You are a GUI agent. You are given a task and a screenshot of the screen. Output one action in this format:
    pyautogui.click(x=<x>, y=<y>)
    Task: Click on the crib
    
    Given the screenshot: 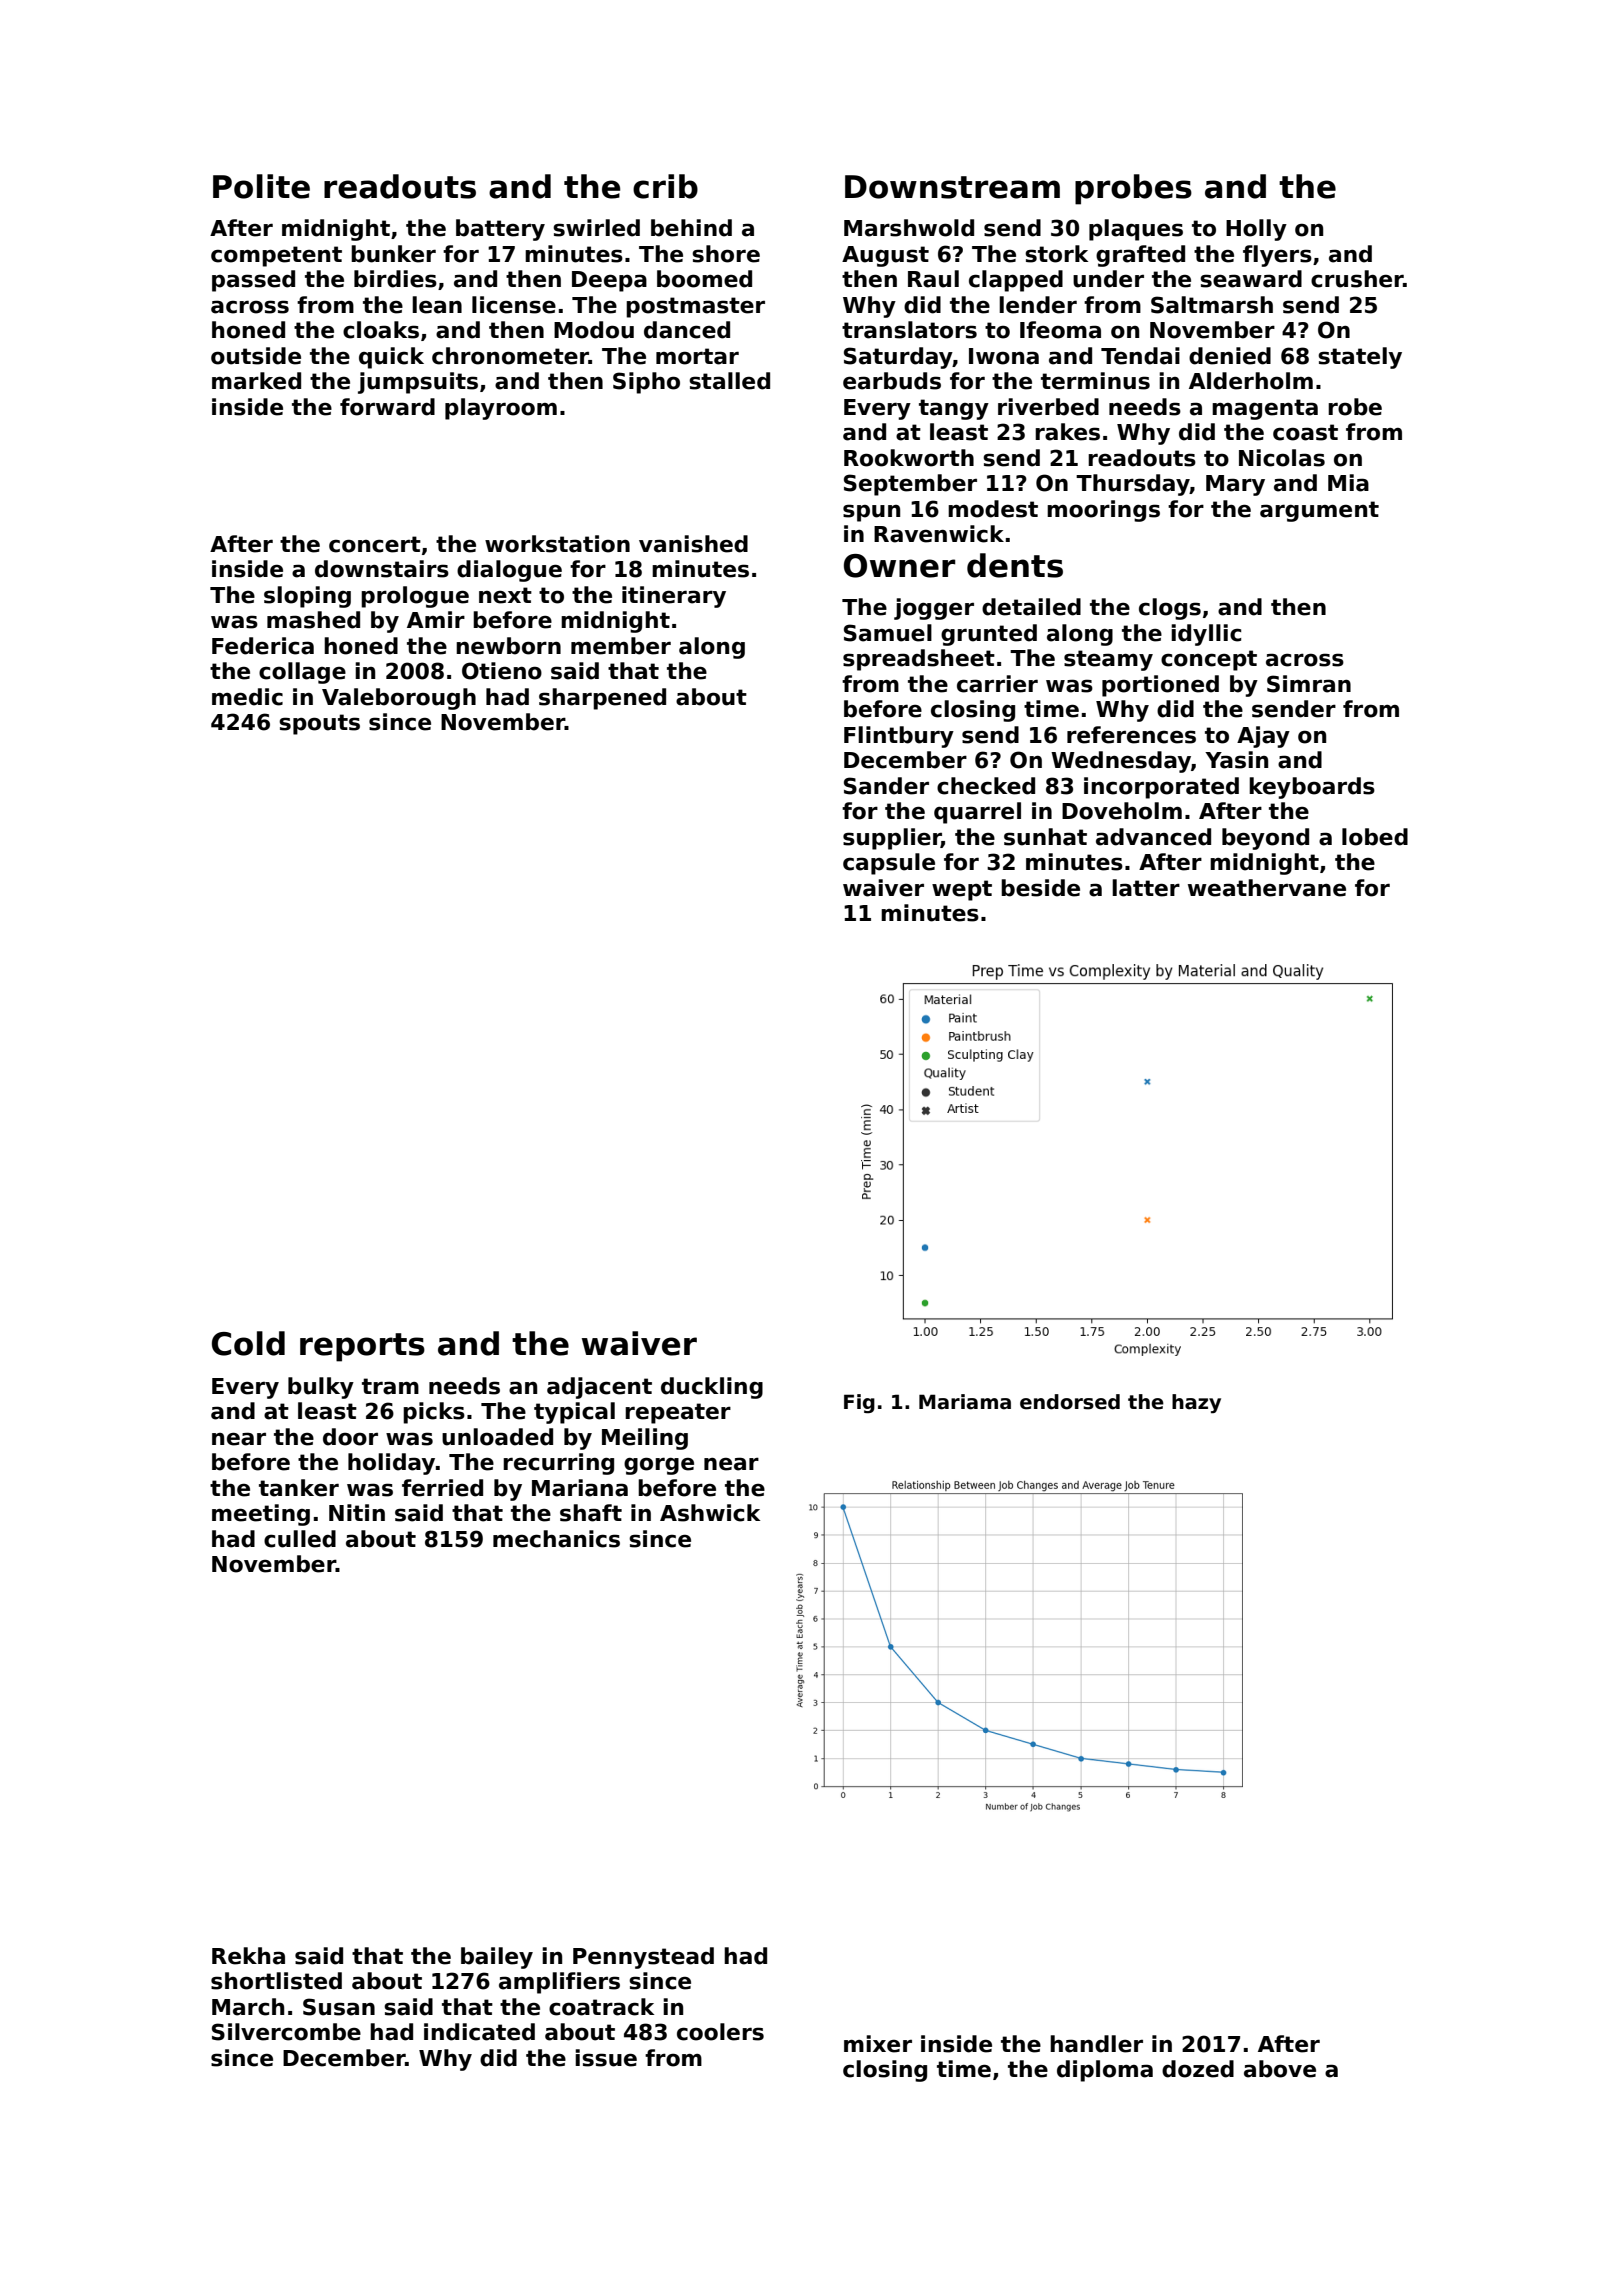 What is the action you would take?
    pyautogui.click(x=665, y=186)
